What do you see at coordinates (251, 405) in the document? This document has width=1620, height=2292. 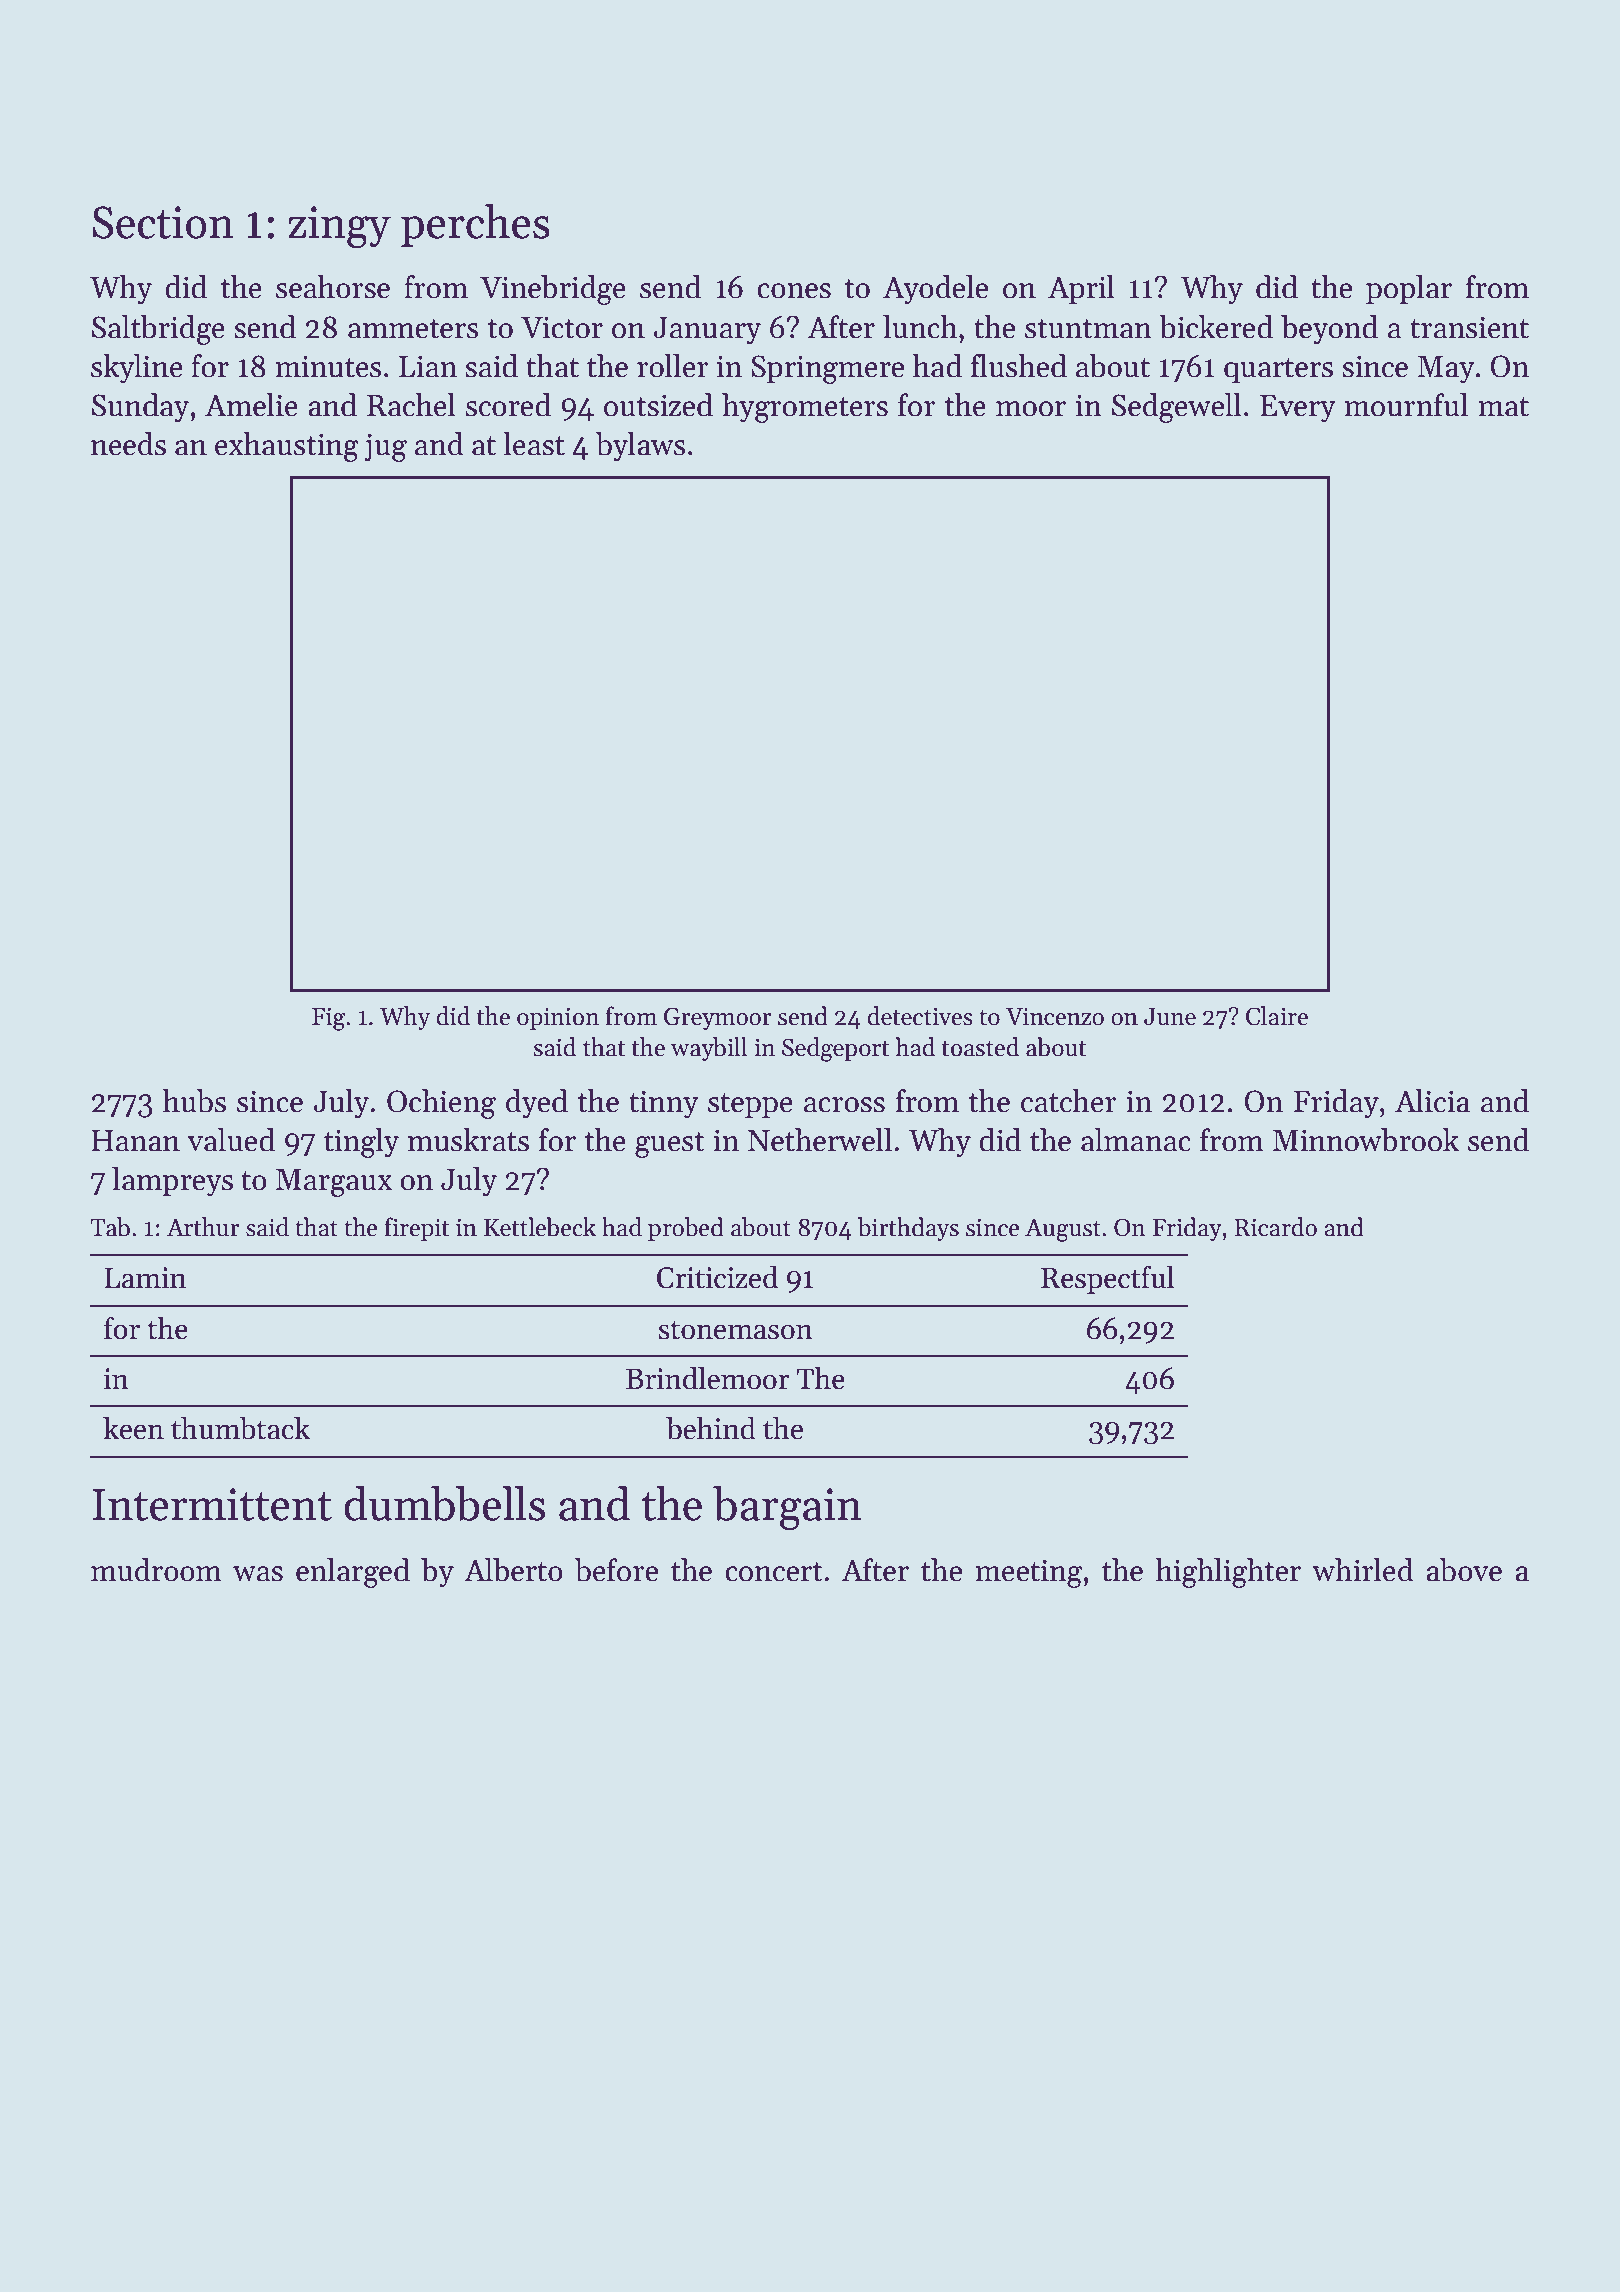 I see `Amelie` at bounding box center [251, 405].
